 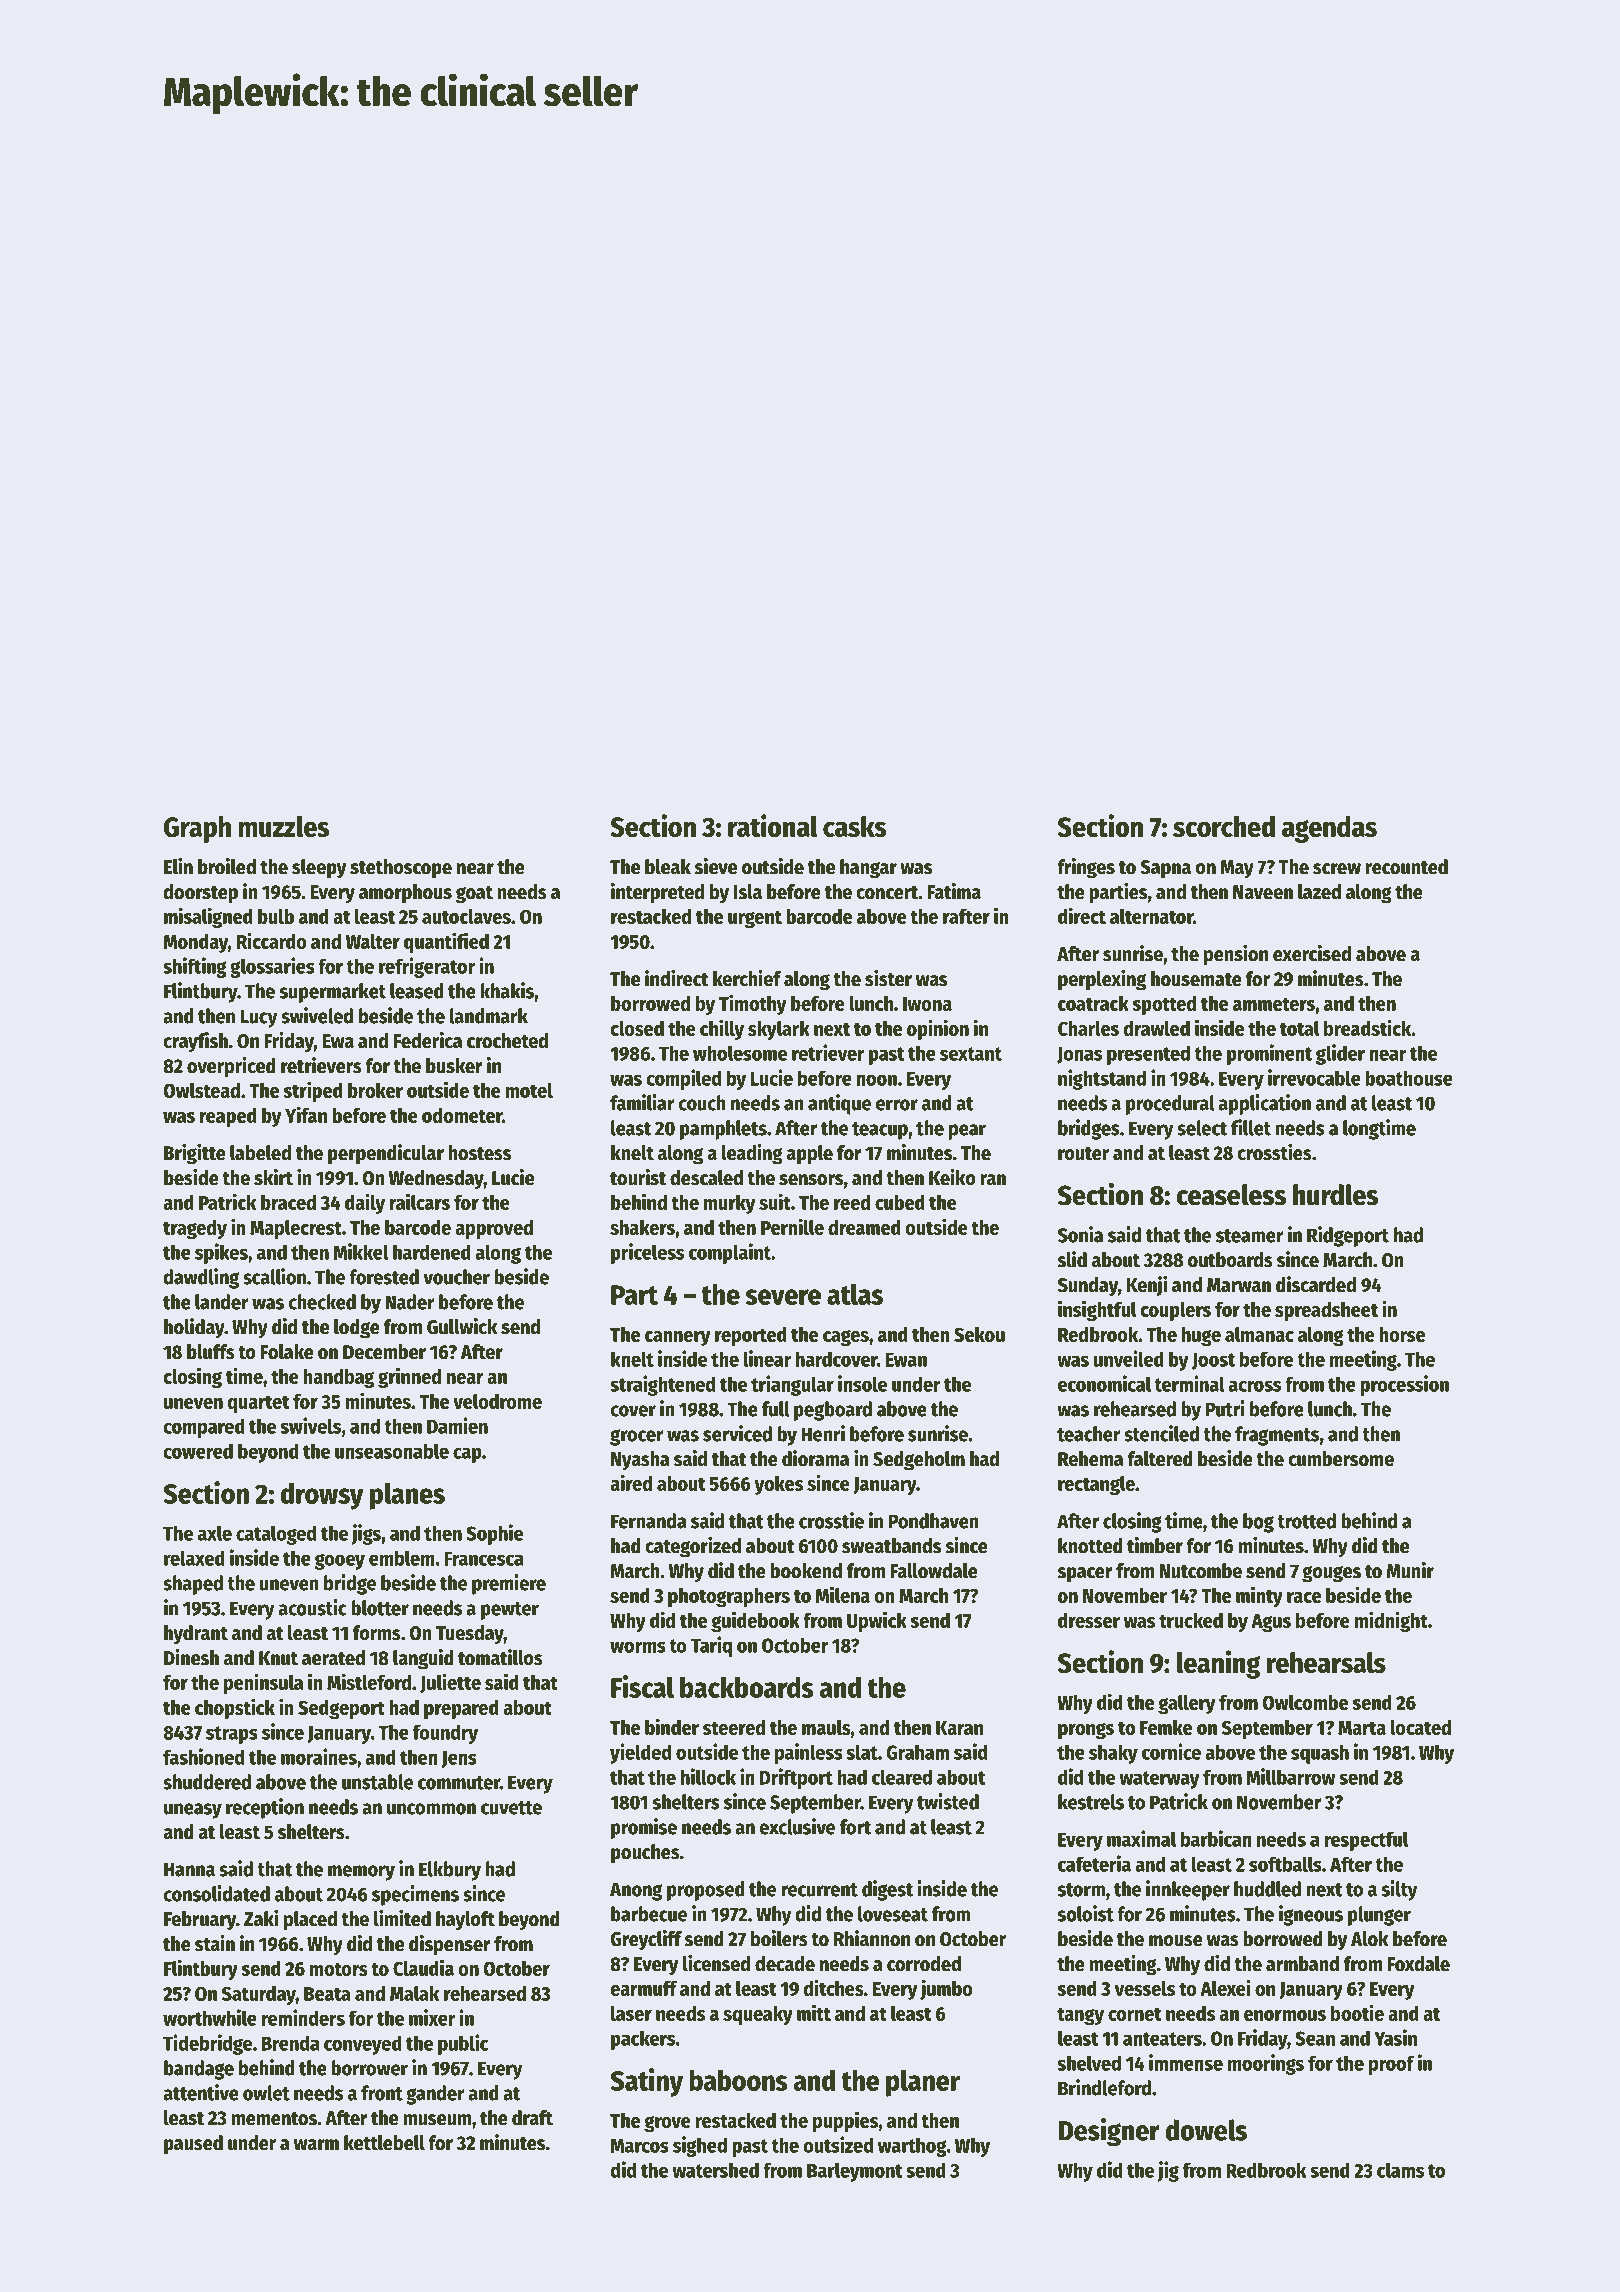 What do you see at coordinates (855, 2172) in the screenshot?
I see `Barleymont` at bounding box center [855, 2172].
